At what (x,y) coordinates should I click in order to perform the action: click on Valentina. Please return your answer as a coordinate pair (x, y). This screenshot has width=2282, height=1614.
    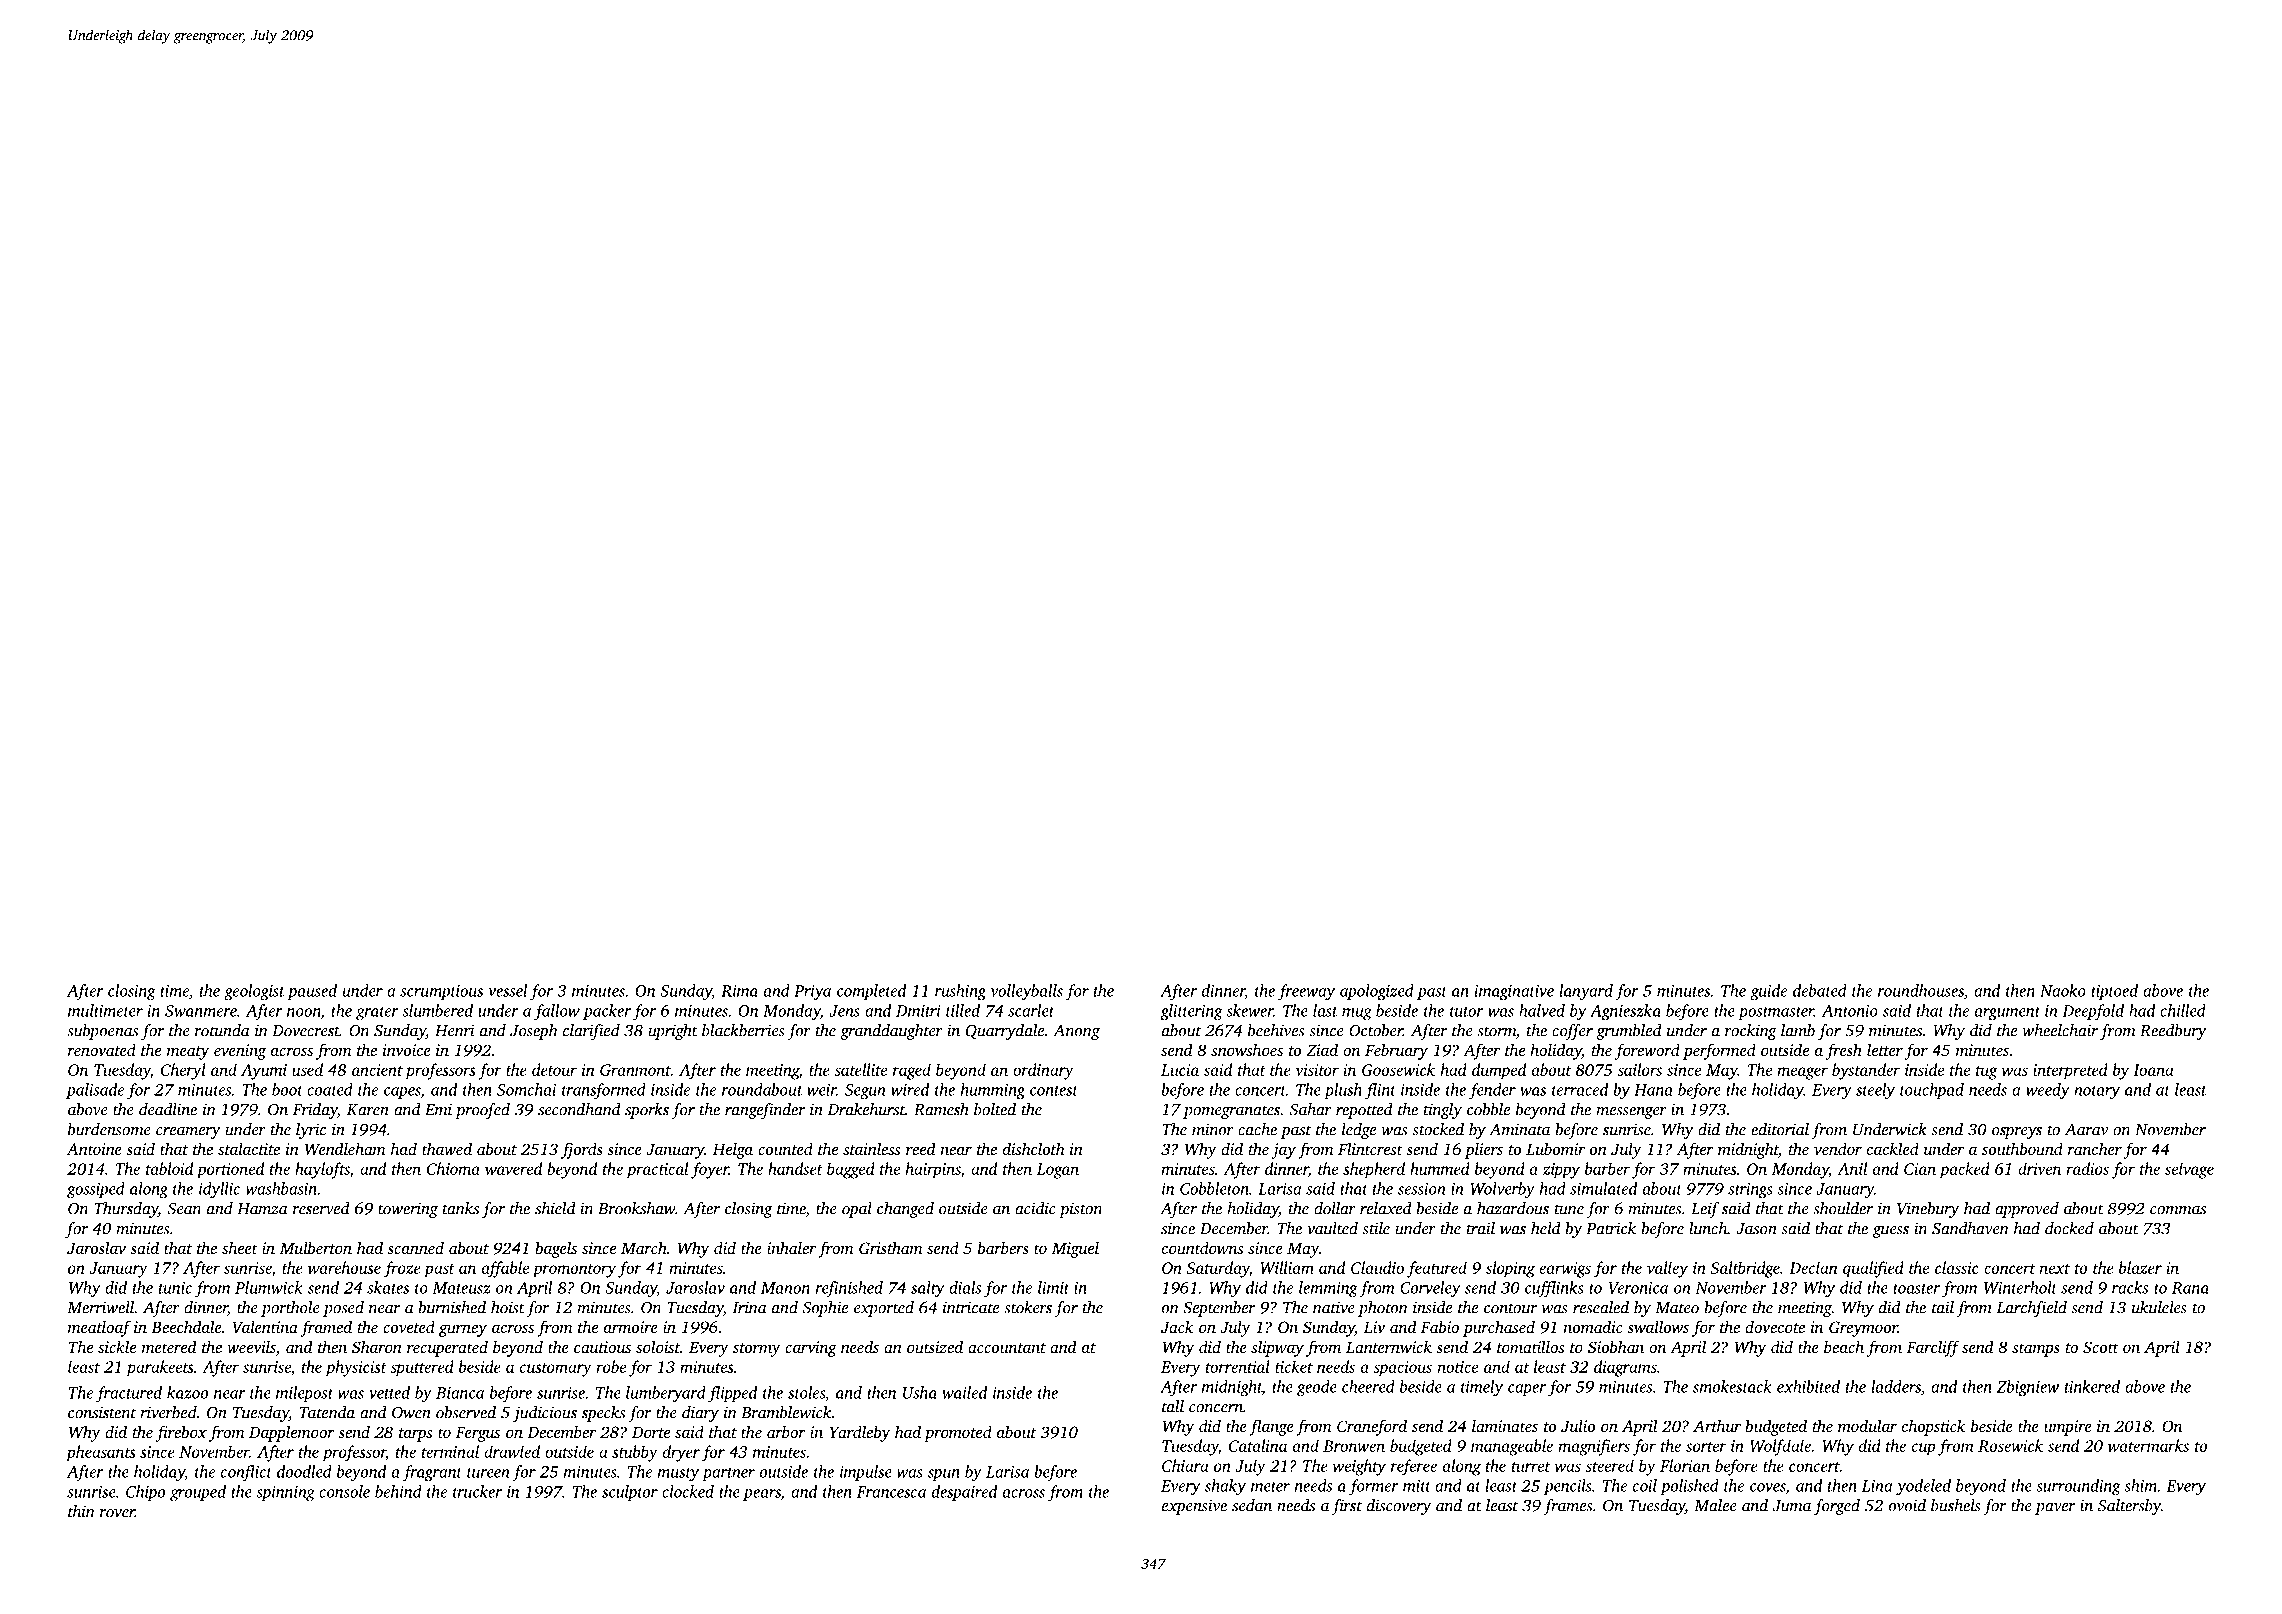
    Looking at the image, I should click on (265, 1326).
